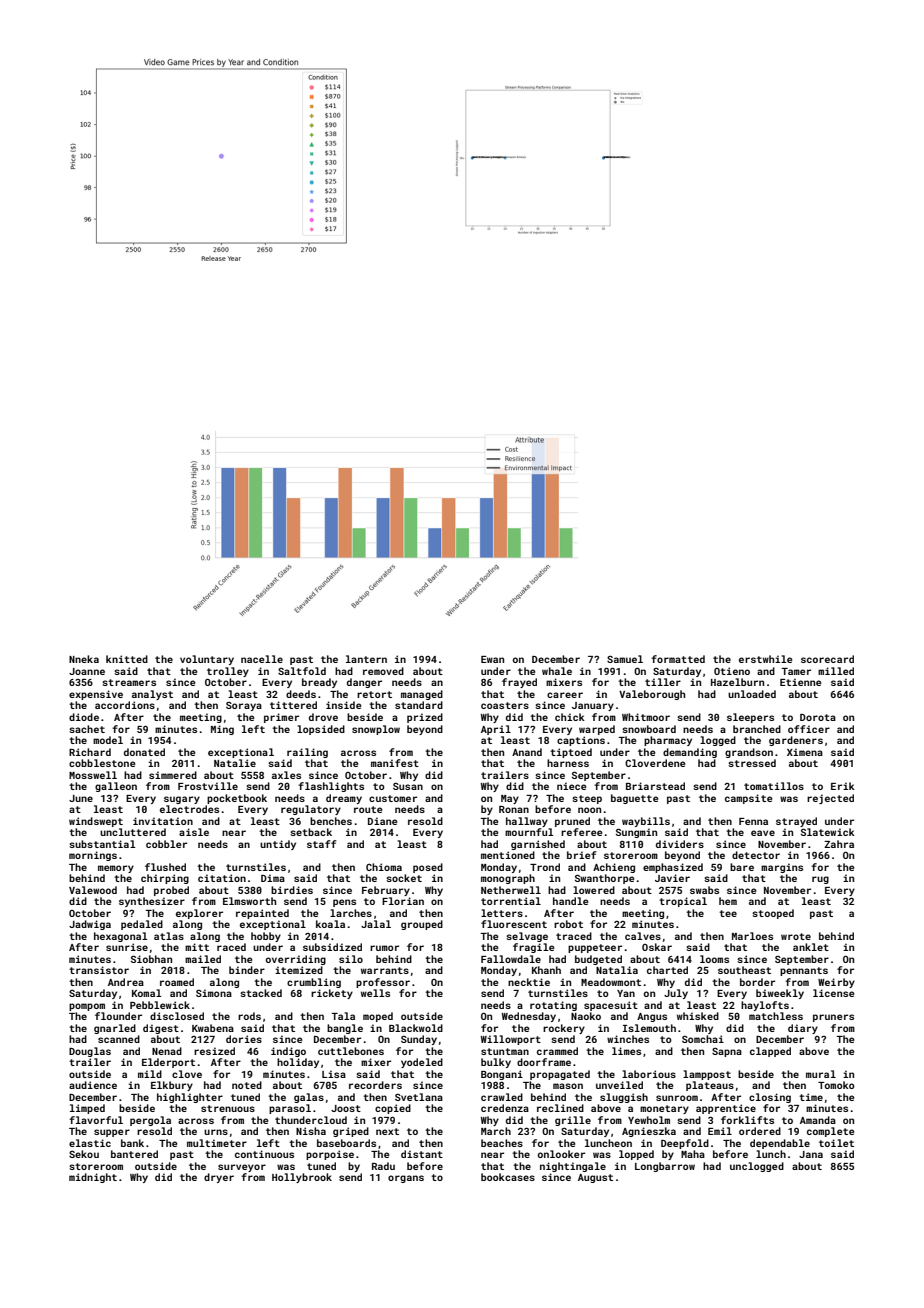 This screenshot has width=924, height=1308. Describe the element at coordinates (375, 1085) in the screenshot. I see `recorders` at that location.
